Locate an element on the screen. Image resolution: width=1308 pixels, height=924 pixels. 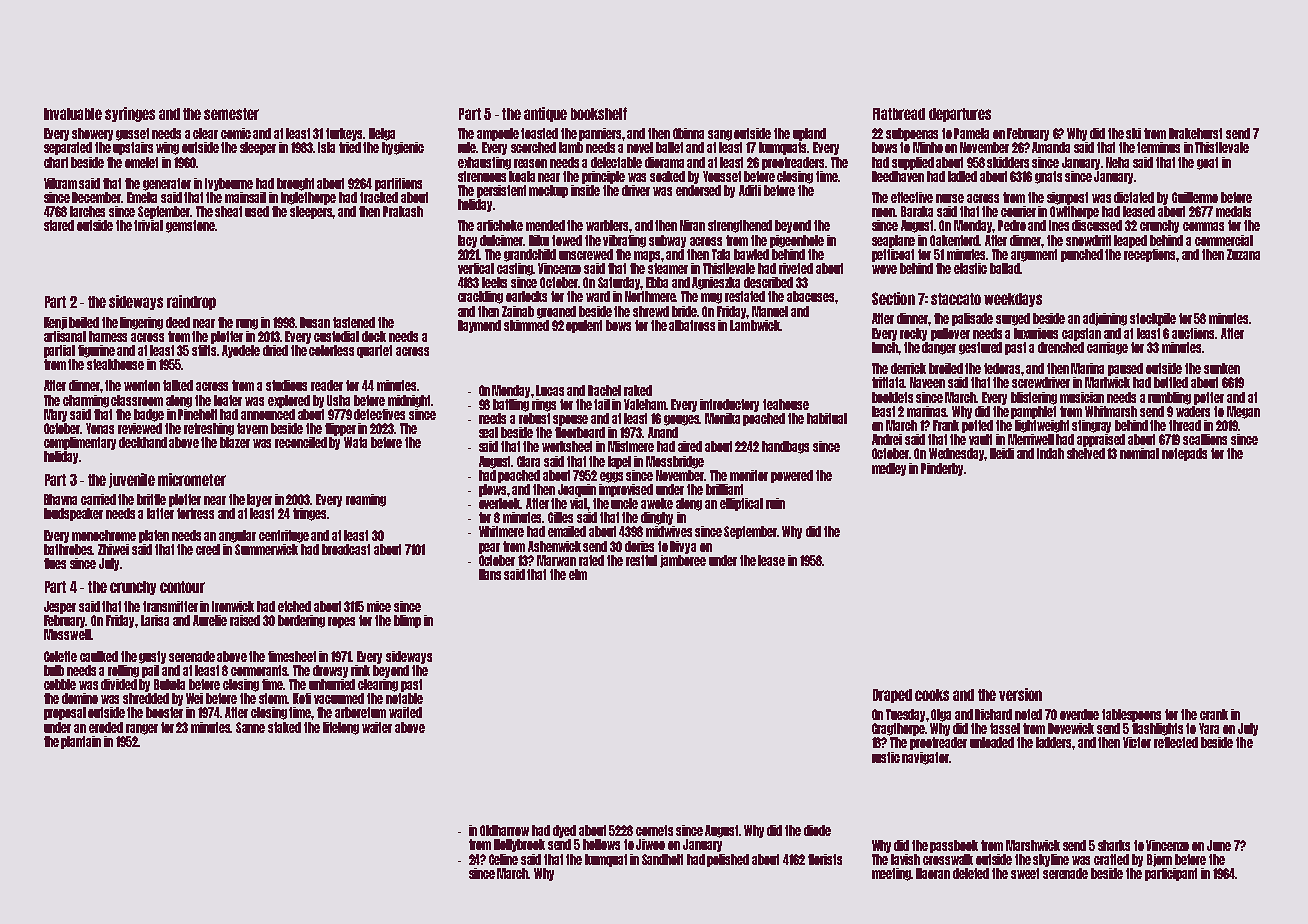
notepads is located at coordinates (1184, 454).
